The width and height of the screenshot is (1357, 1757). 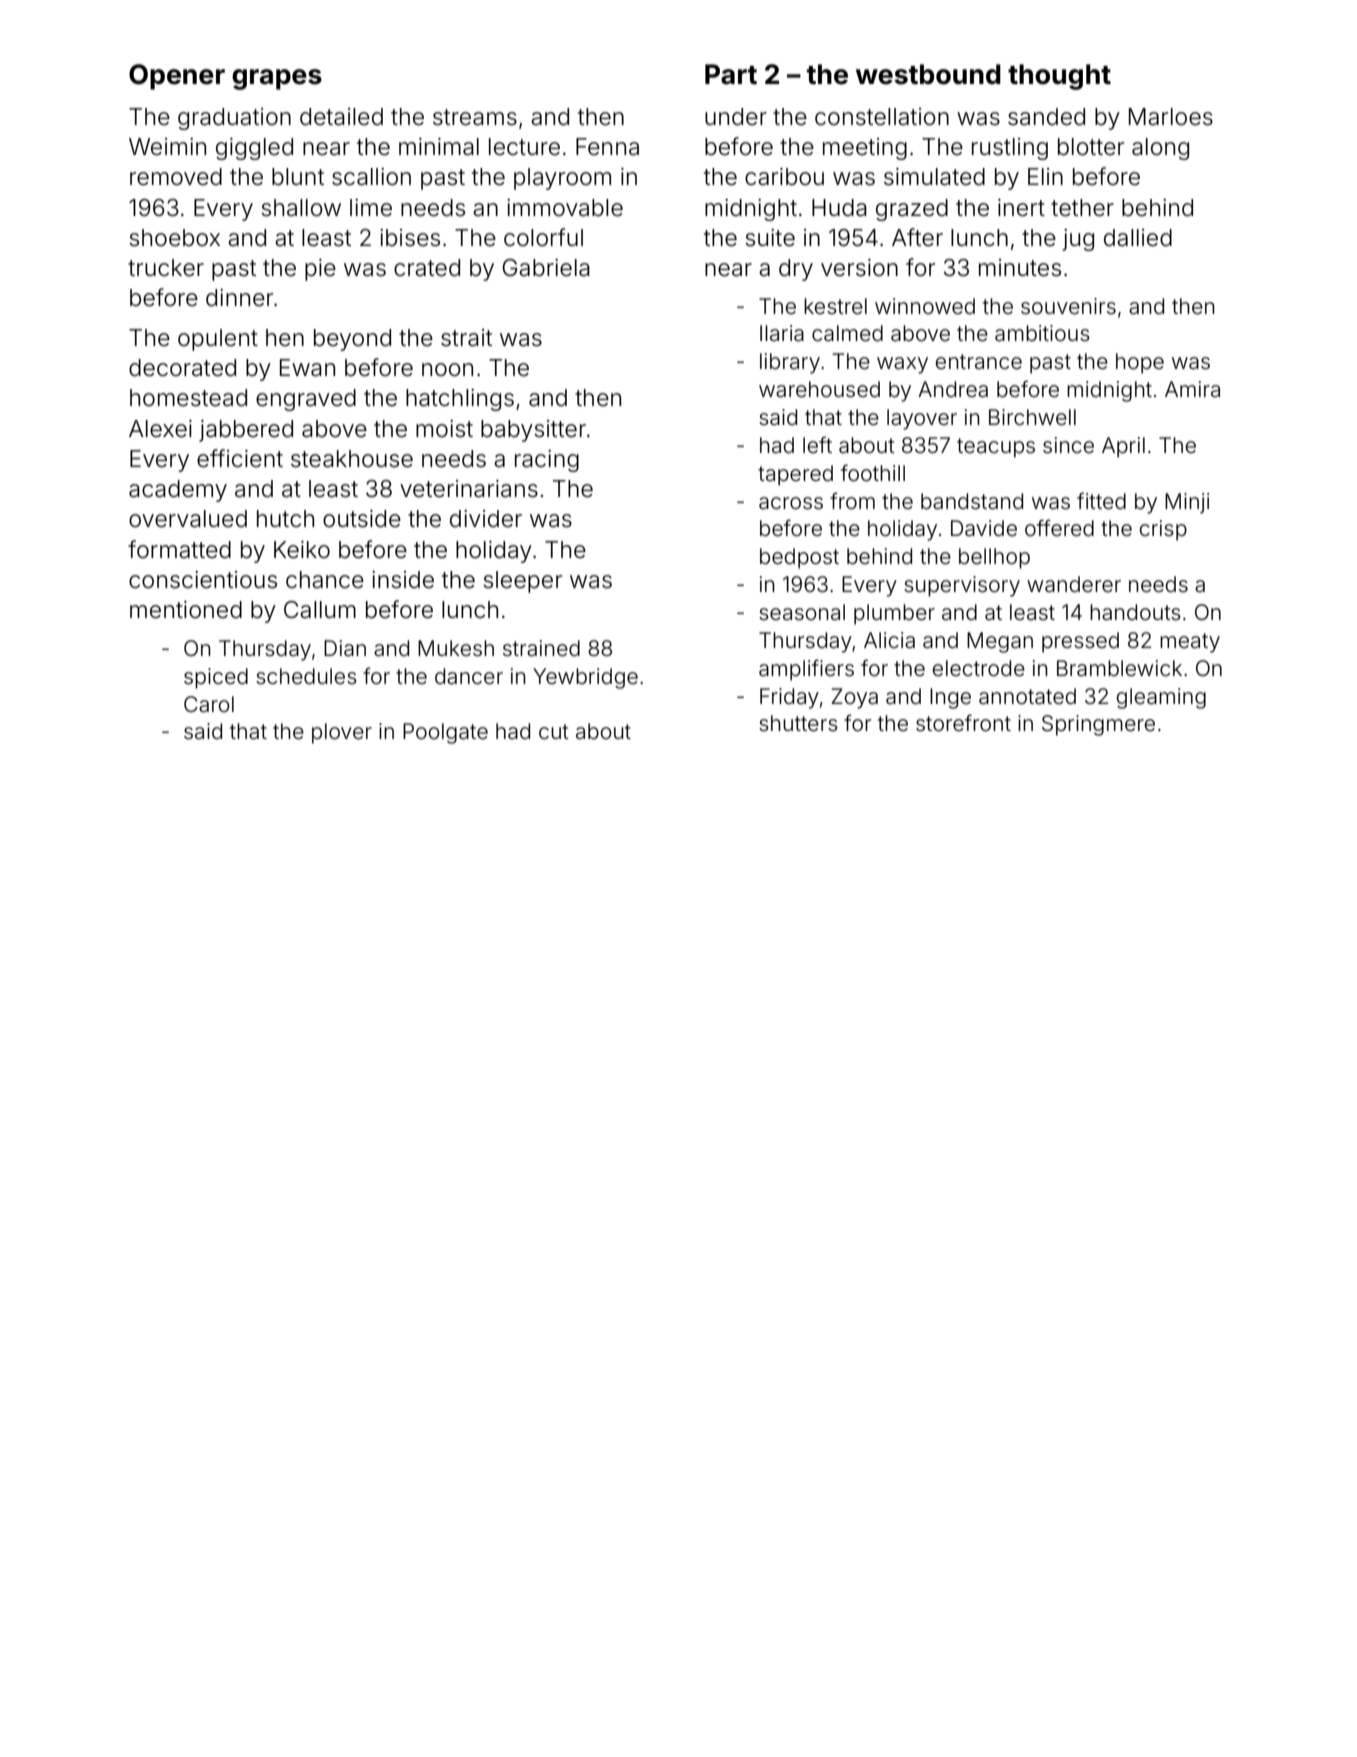 I want to click on sleeper, so click(x=522, y=582).
